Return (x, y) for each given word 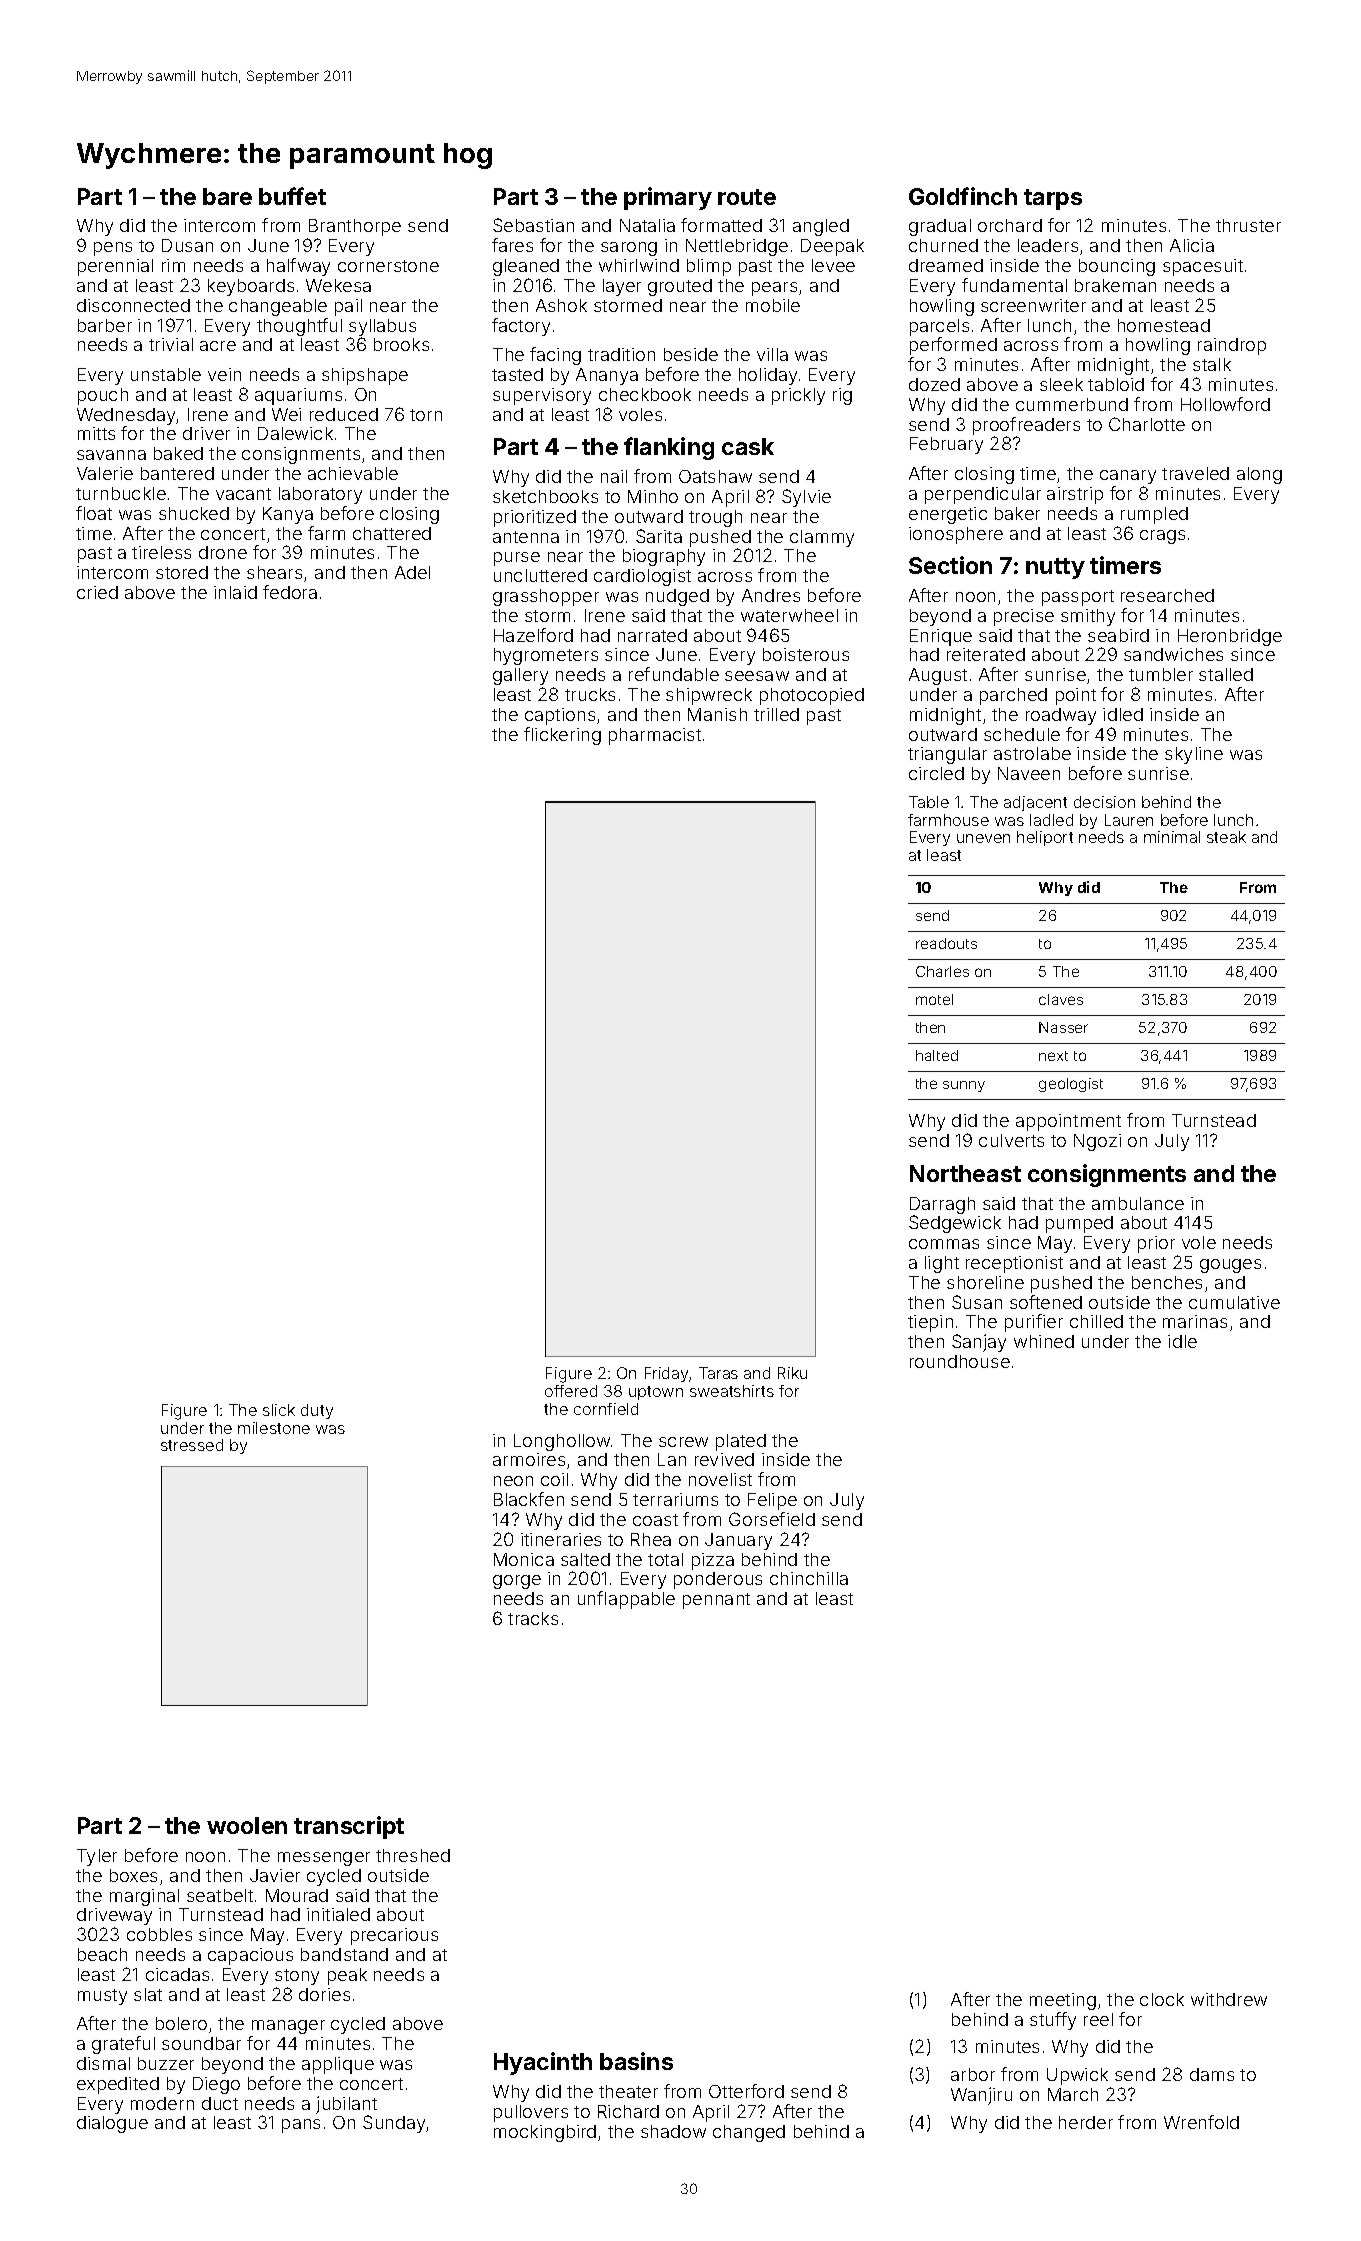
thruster (1248, 225)
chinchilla (809, 1578)
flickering (562, 736)
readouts (946, 943)
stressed (192, 1445)
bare (227, 196)
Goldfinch (963, 196)
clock (1162, 1999)
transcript (349, 1827)
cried (97, 592)
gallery (520, 676)
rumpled (1154, 515)
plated (741, 1442)
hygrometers (546, 656)
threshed (413, 1855)
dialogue (112, 2124)
